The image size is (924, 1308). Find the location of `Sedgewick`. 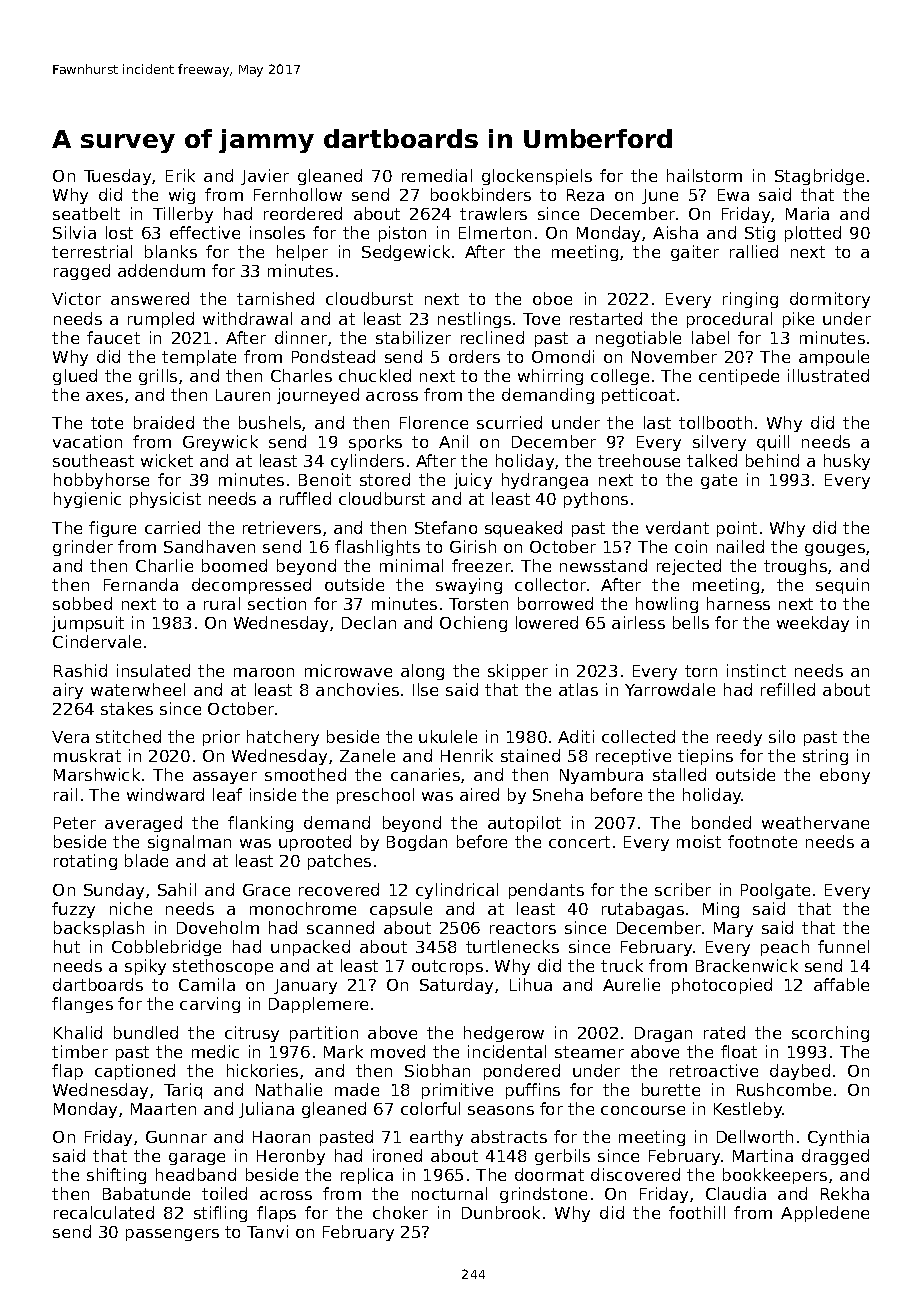

Sedgewick is located at coordinates (406, 253).
